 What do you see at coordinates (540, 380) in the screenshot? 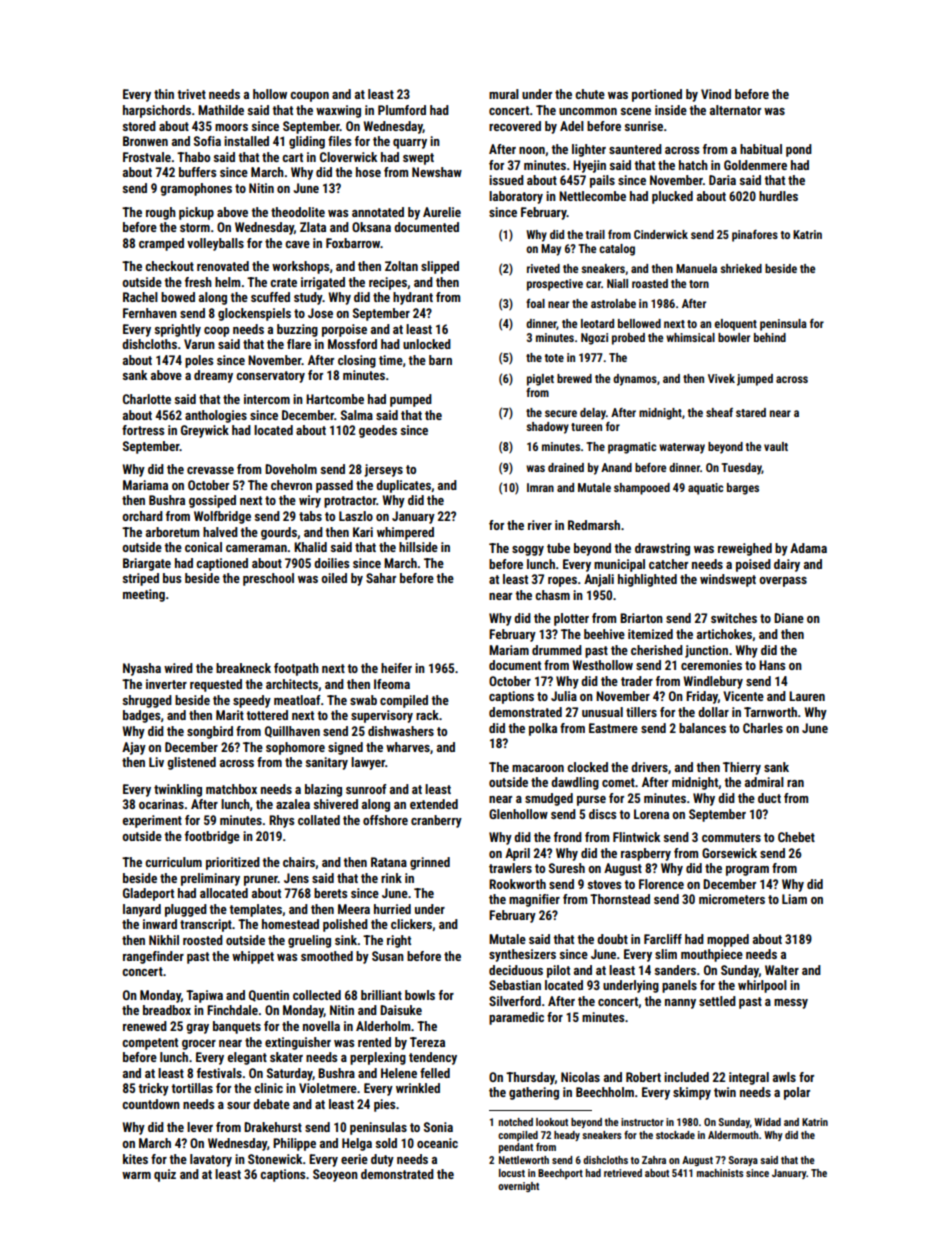
I see `piglet` at bounding box center [540, 380].
